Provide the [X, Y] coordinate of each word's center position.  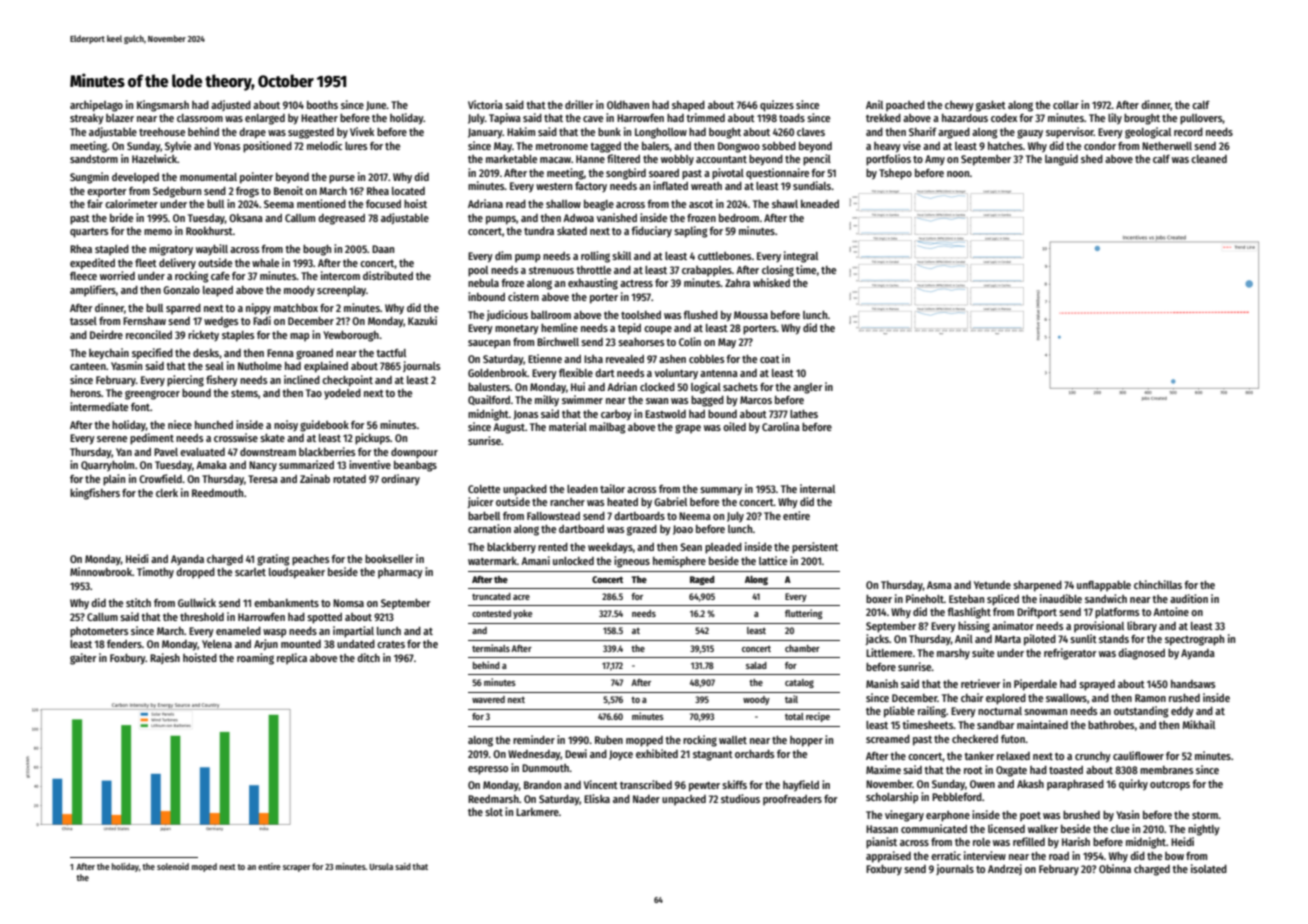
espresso [488, 770]
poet [1030, 817]
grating [273, 560]
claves [811, 132]
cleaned [1209, 159]
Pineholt [925, 598]
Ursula [381, 866]
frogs [247, 192]
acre [521, 597]
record [1188, 132]
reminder [534, 739]
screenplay [341, 291]
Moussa [751, 315]
